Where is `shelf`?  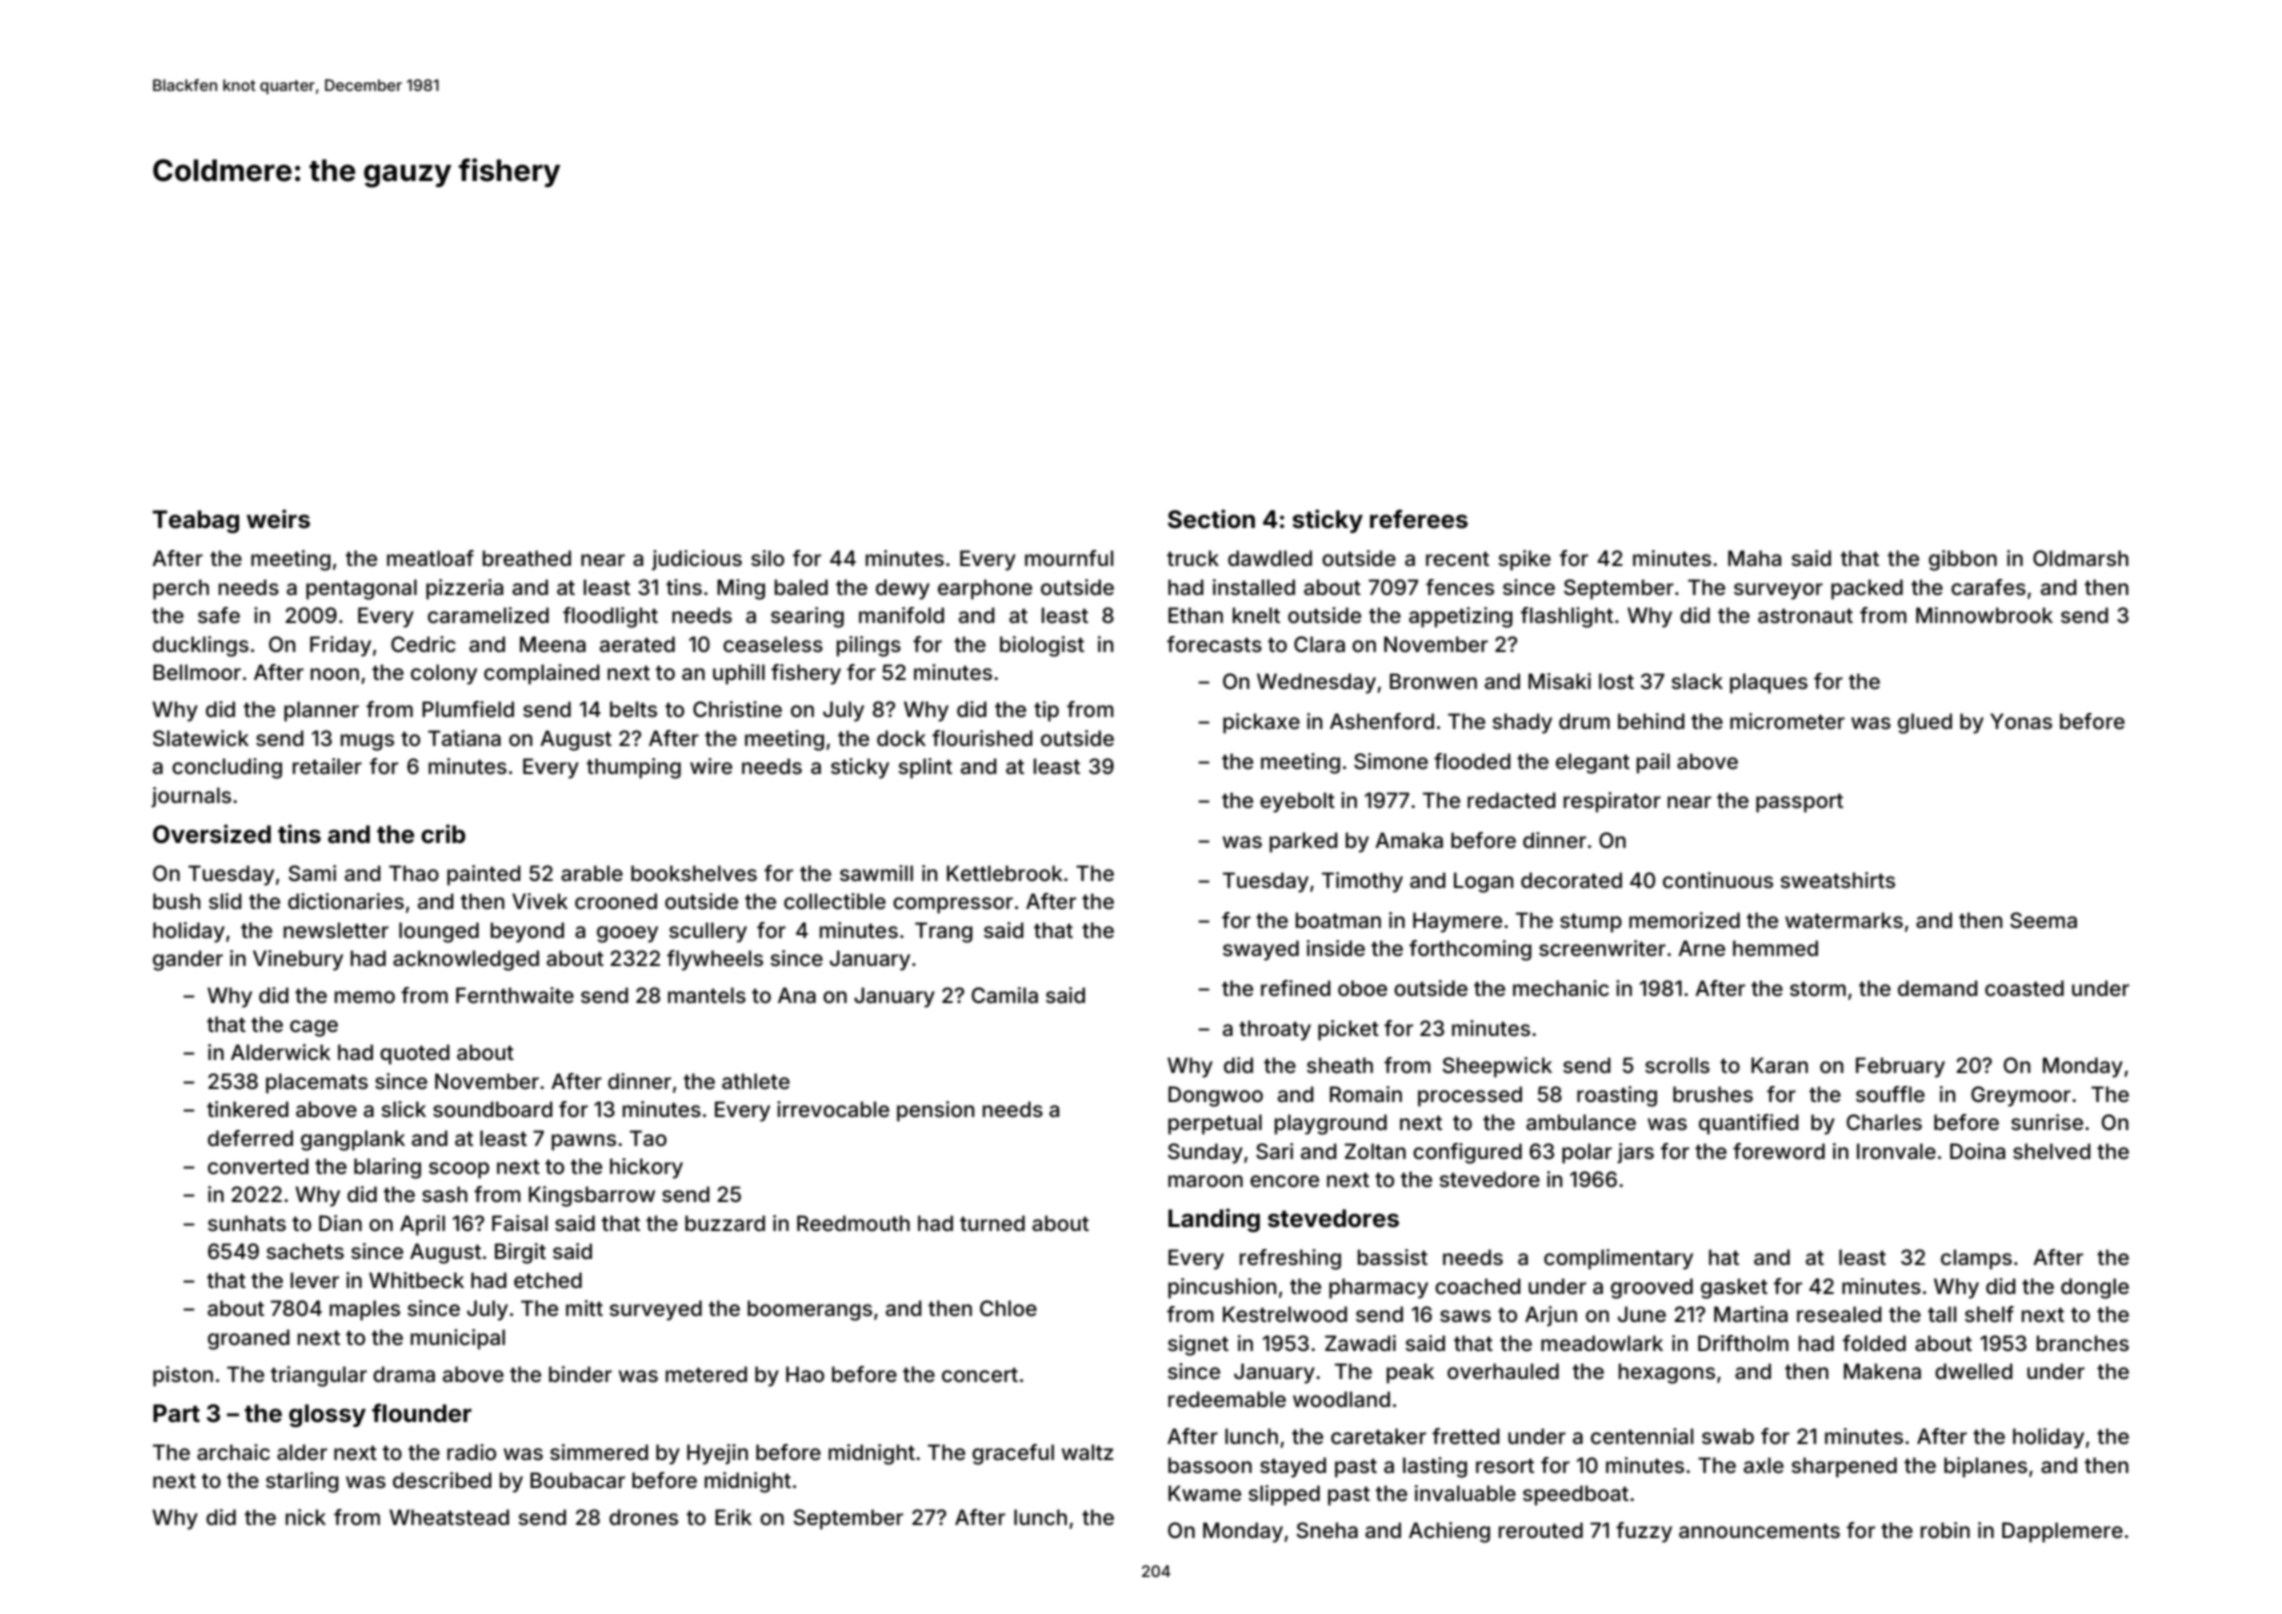
shelf is located at coordinates (1989, 1314).
